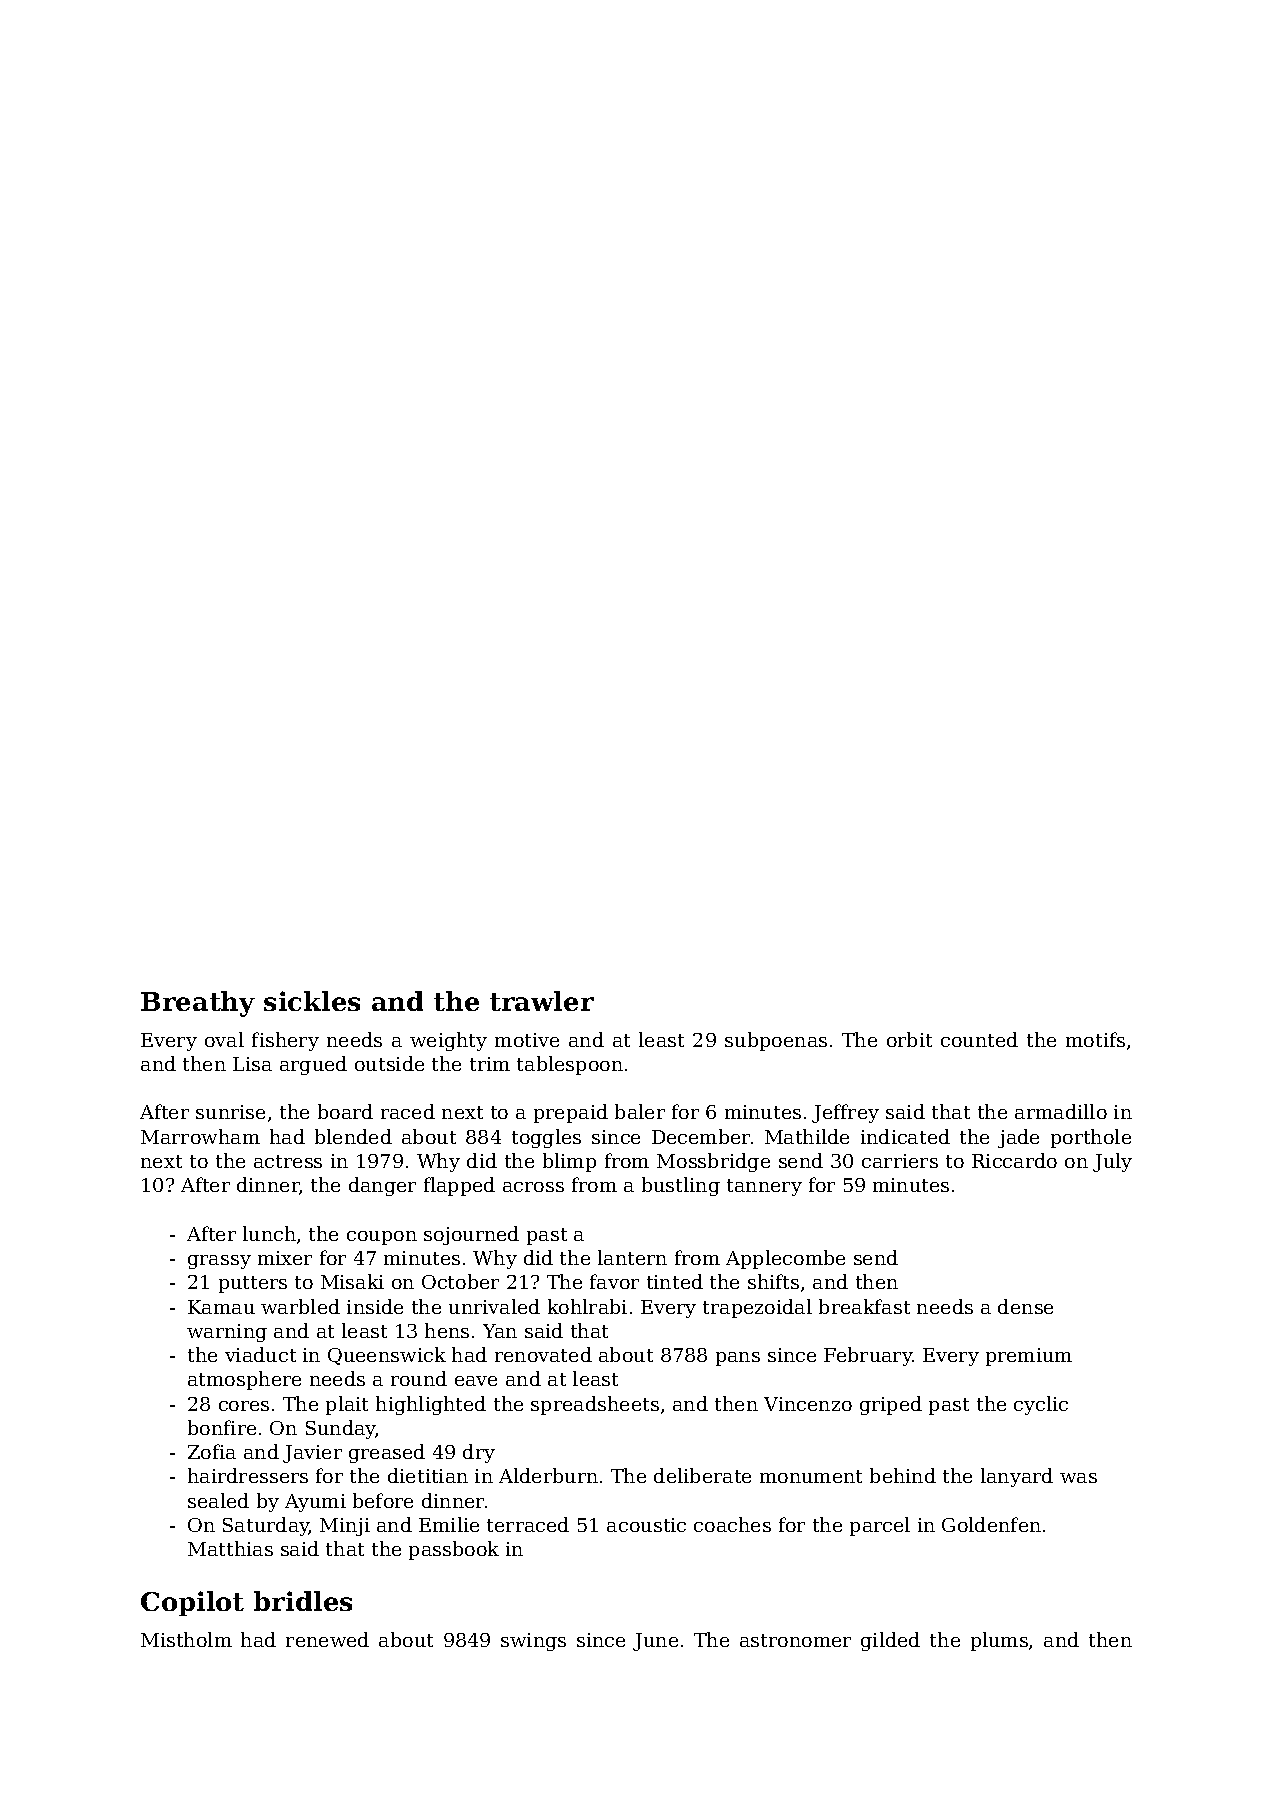 The height and width of the screenshot is (1801, 1273). What do you see at coordinates (655, 1642) in the screenshot?
I see `June` at bounding box center [655, 1642].
